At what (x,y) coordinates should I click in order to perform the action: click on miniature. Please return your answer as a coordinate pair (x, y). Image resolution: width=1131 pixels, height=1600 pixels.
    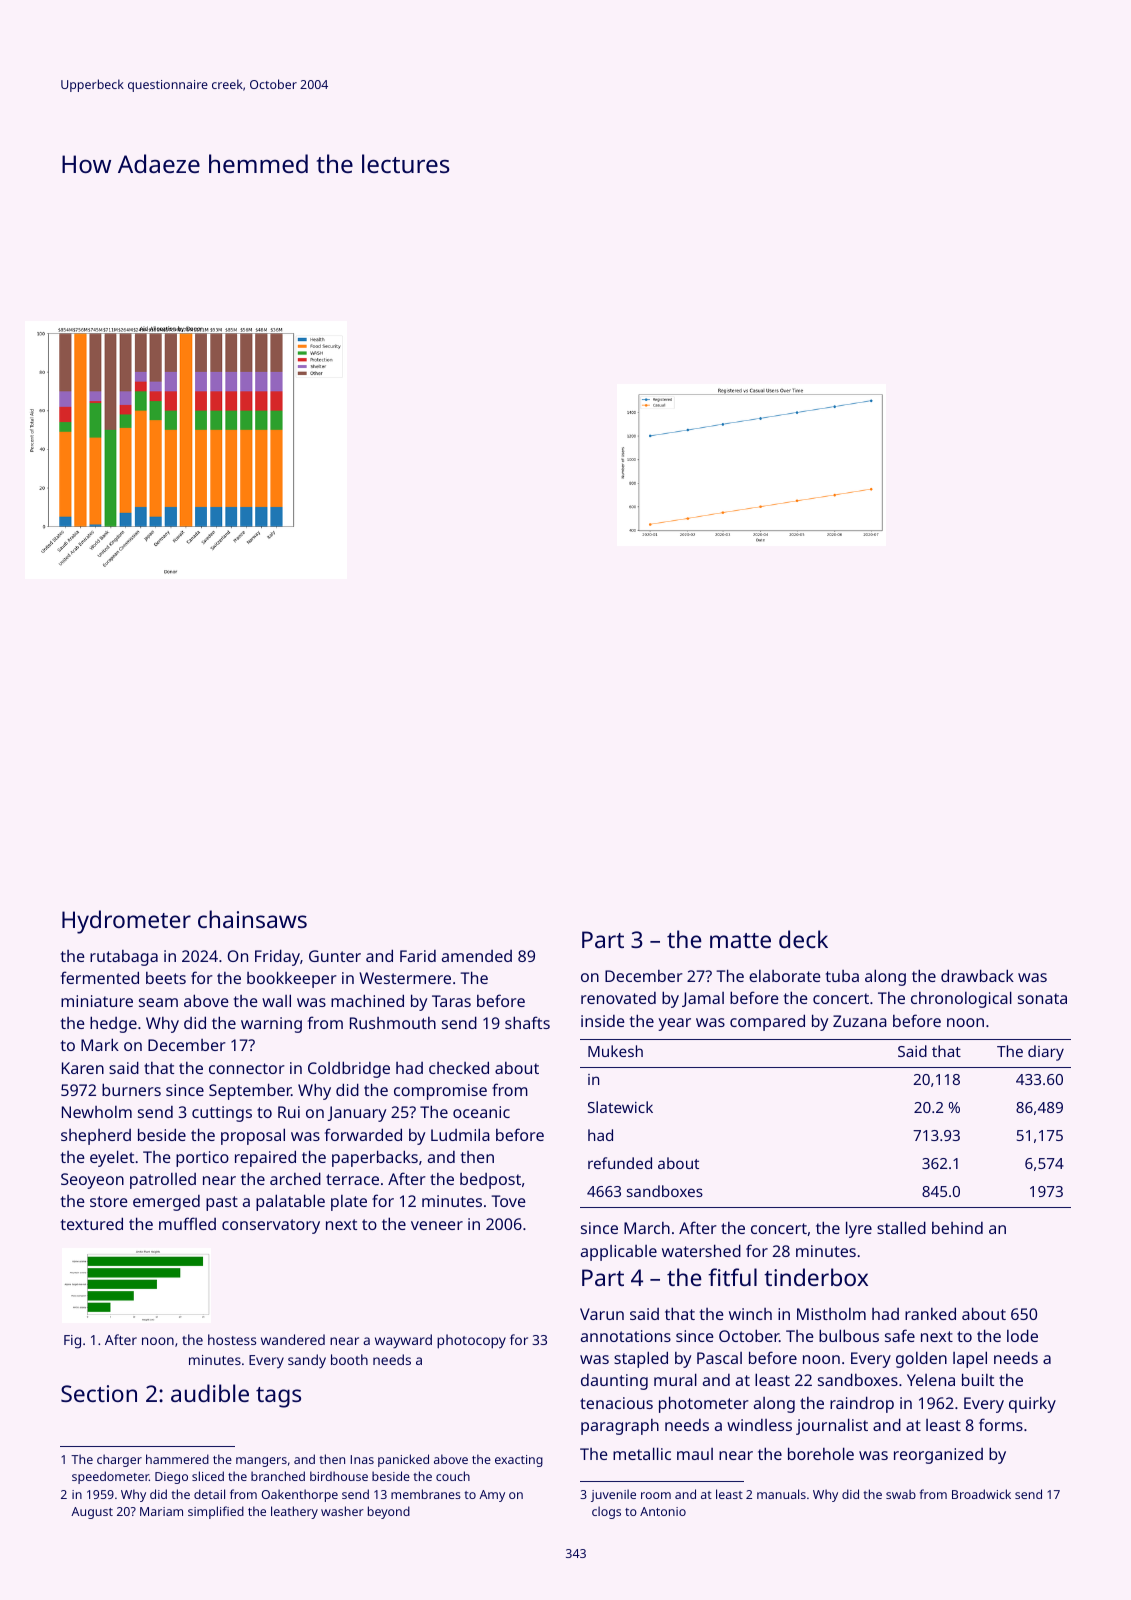
    Looking at the image, I should click on (97, 1001).
